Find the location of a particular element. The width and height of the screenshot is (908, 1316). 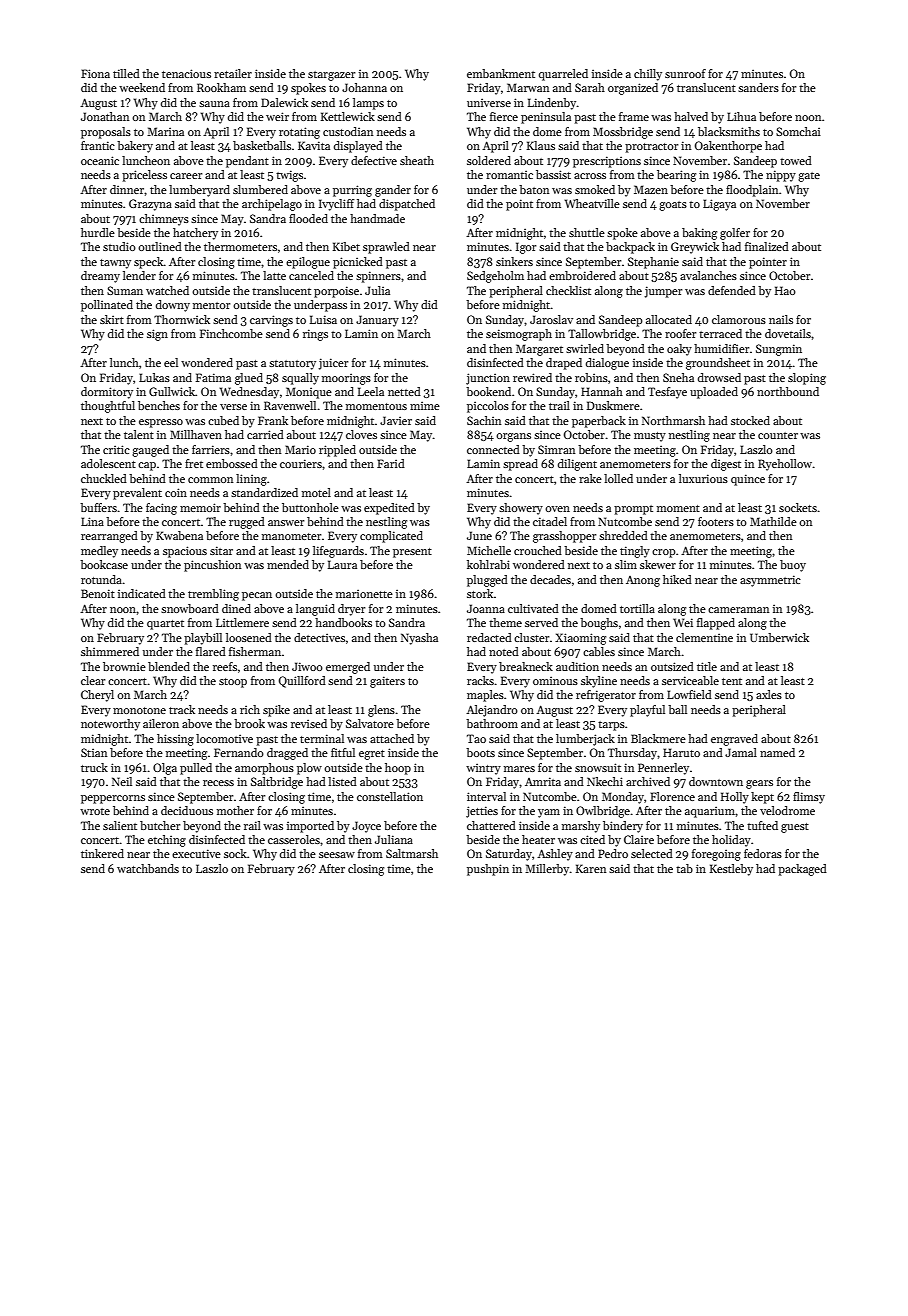

seesaw is located at coordinates (337, 855).
